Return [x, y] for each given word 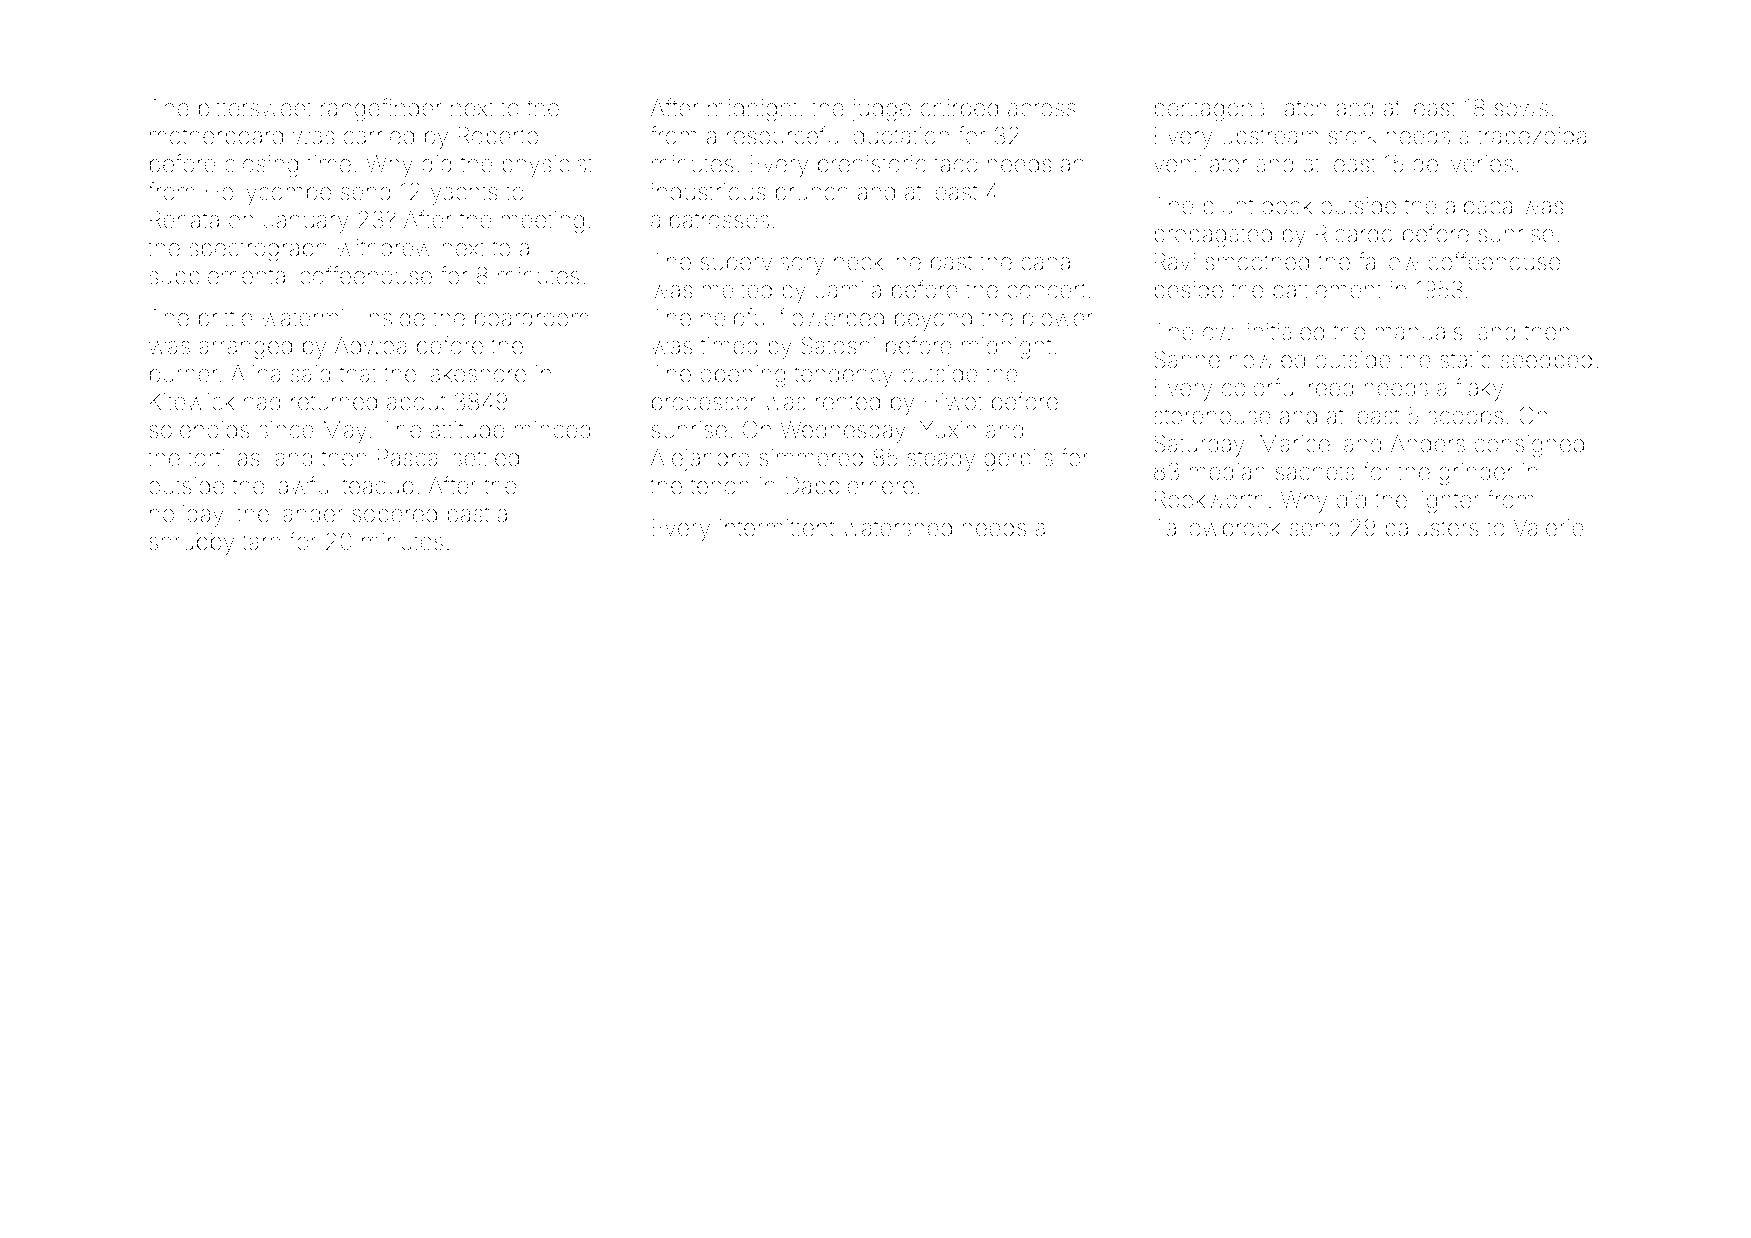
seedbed [1546, 360]
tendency [843, 376]
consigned [1529, 446]
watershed [897, 528]
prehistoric [872, 166]
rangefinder [381, 110]
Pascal [410, 457]
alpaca [1478, 208]
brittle [226, 318]
